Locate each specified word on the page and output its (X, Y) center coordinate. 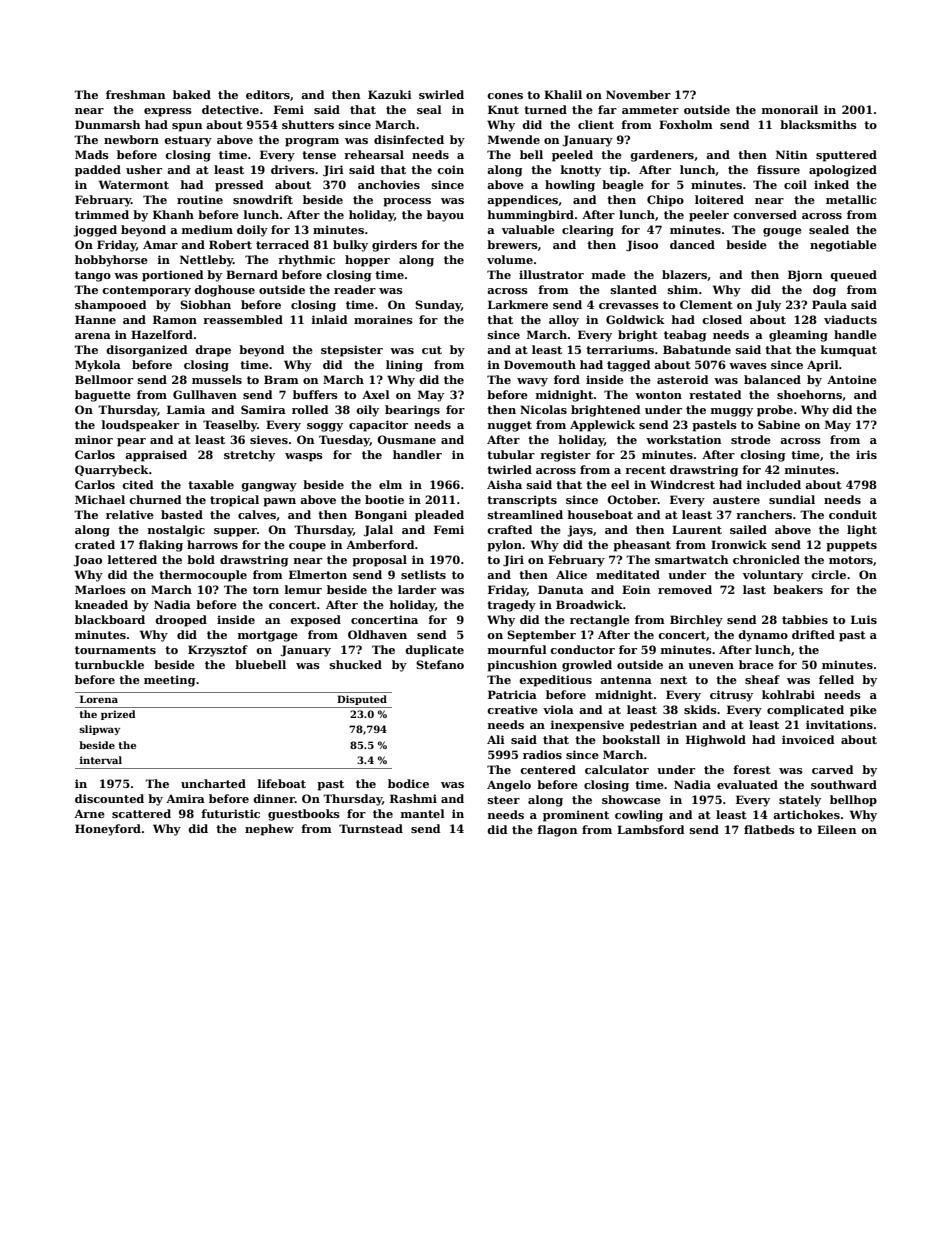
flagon (557, 831)
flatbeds (769, 829)
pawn (279, 502)
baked (192, 94)
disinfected (409, 139)
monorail (790, 109)
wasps (304, 457)
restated (715, 394)
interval (101, 760)
